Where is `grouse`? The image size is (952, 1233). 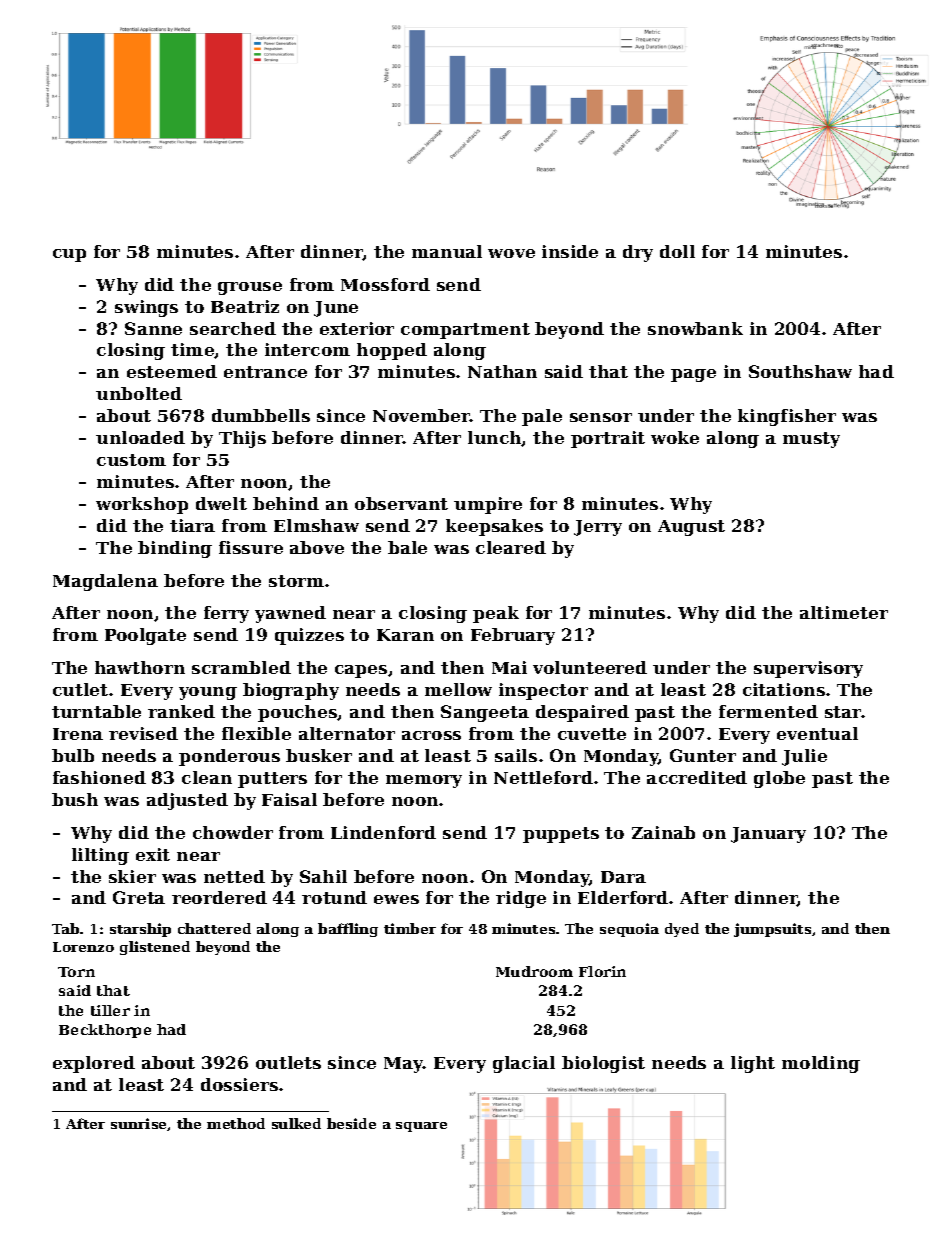
grouse is located at coordinates (250, 288).
